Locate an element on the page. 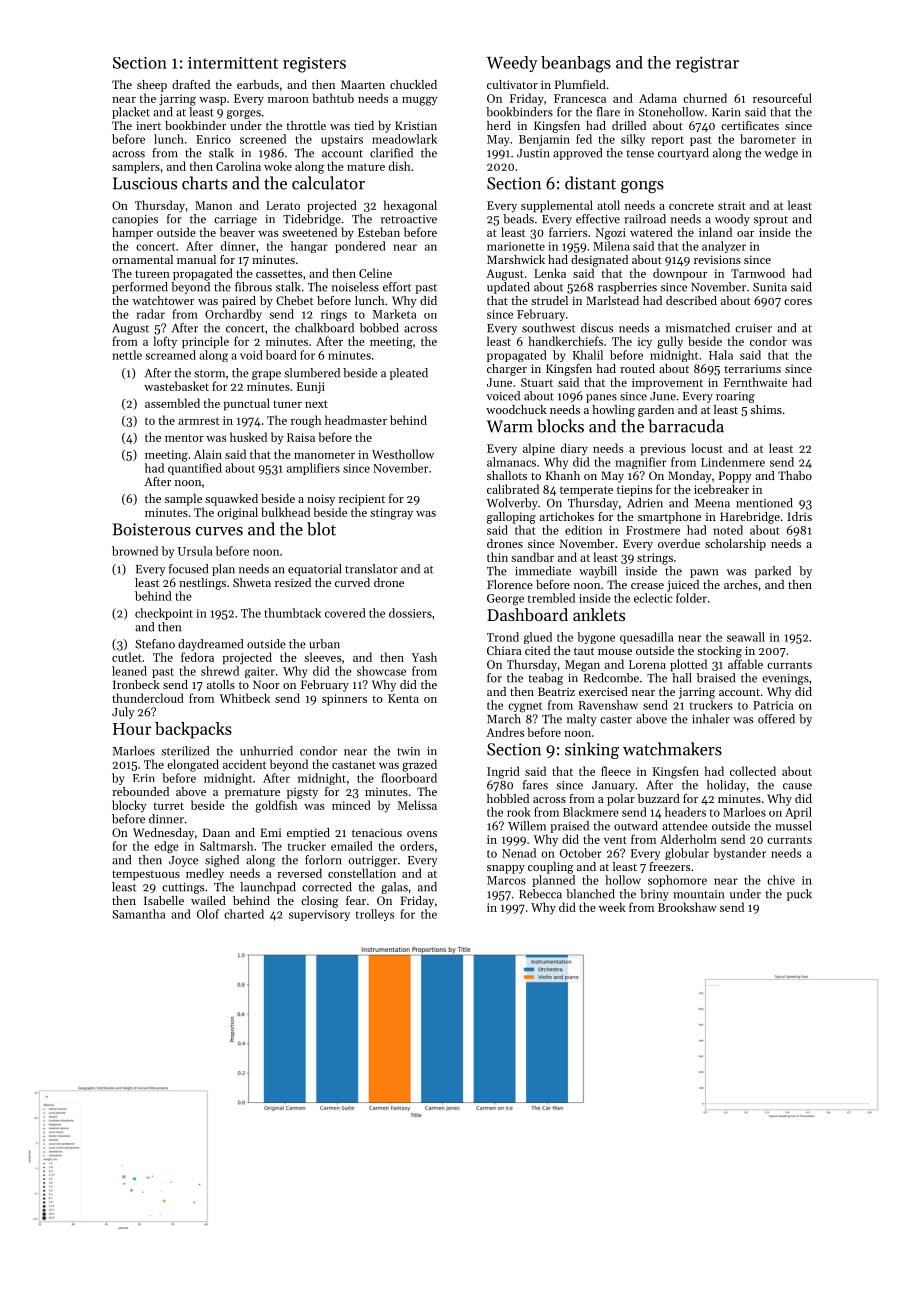  Weedy is located at coordinates (512, 64).
